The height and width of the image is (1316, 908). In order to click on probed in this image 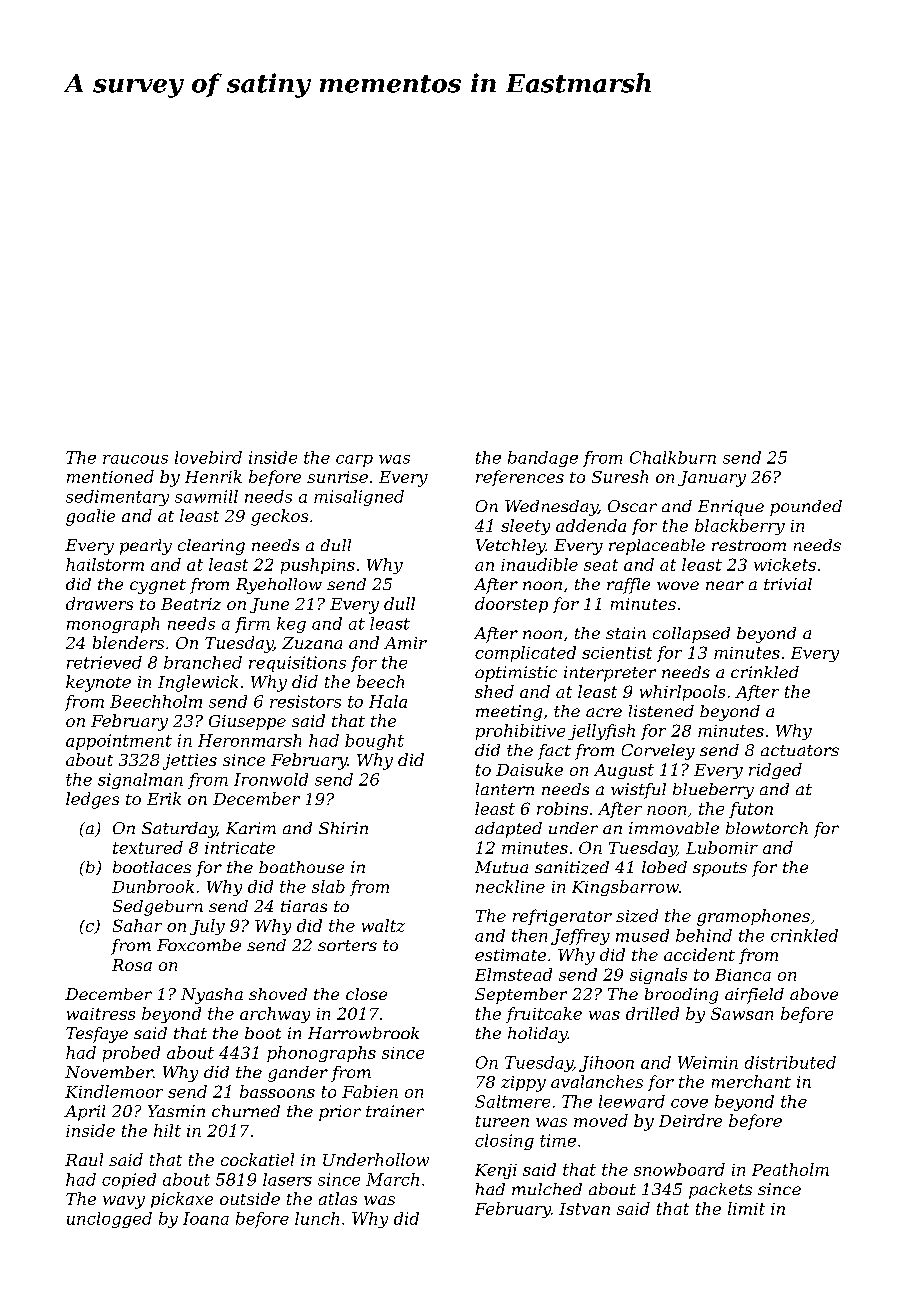, I will do `click(131, 1054)`.
